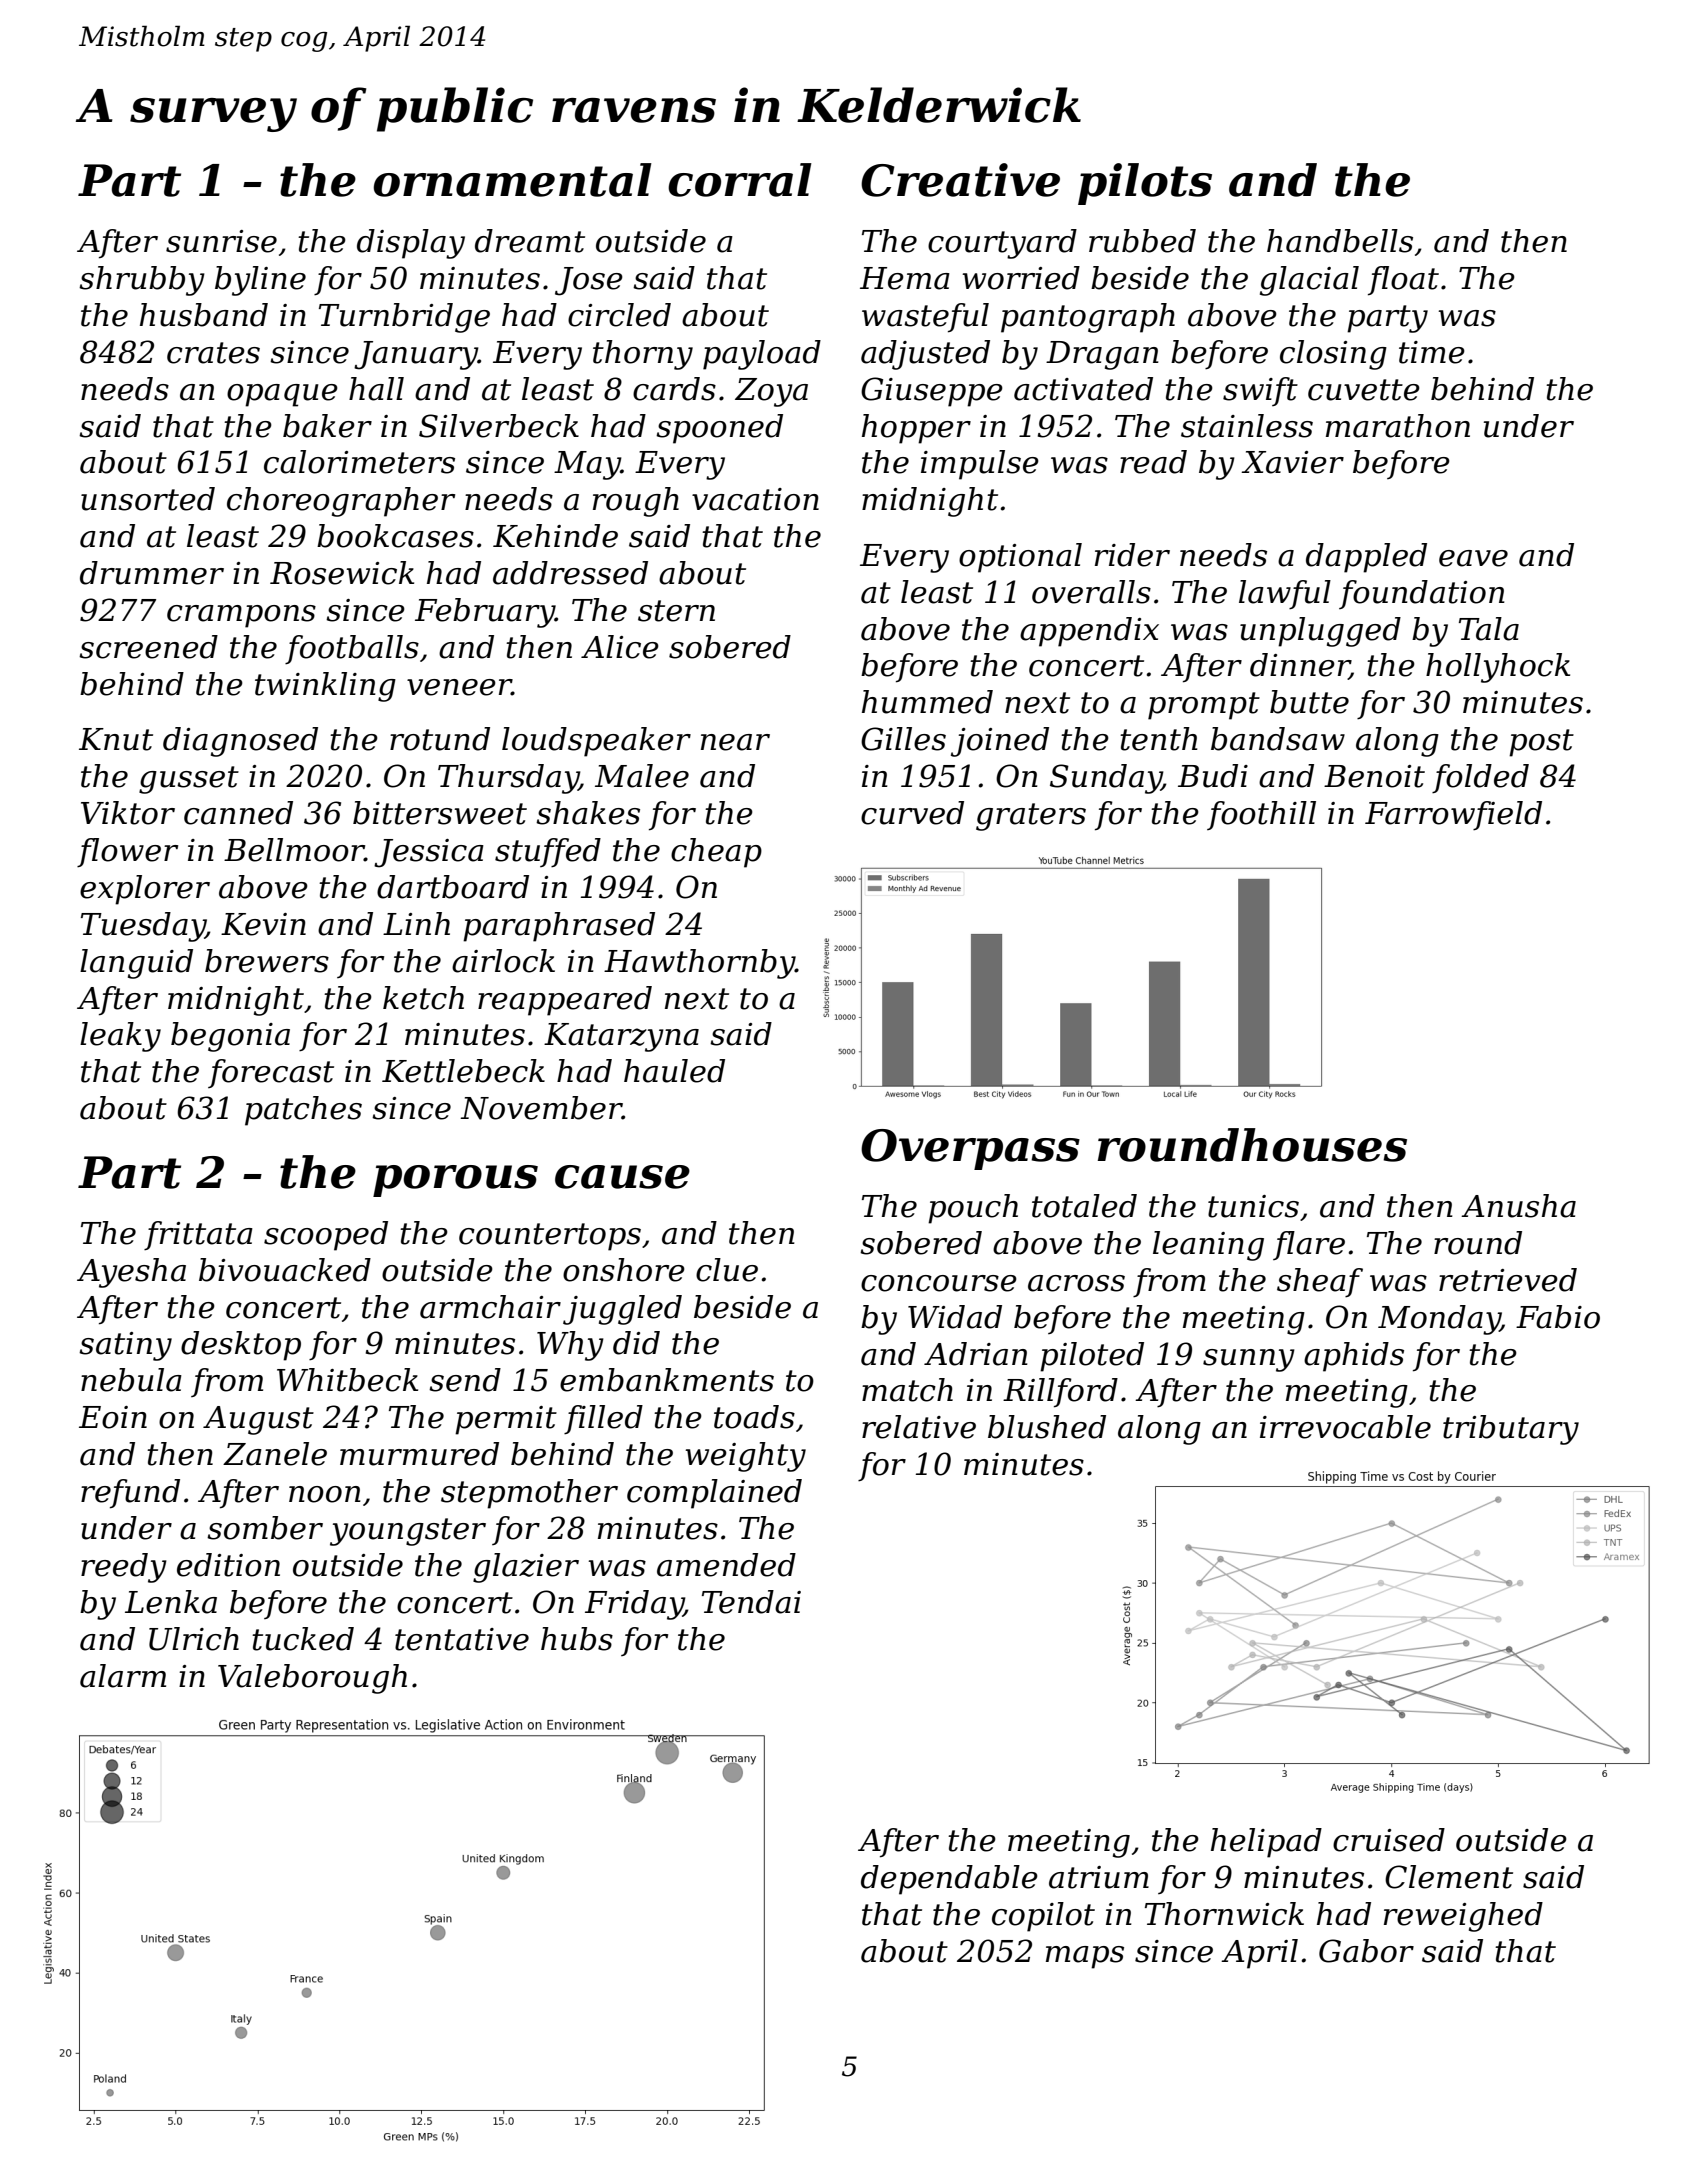 Image resolution: width=1683 pixels, height=2178 pixels. What do you see at coordinates (970, 1149) in the screenshot?
I see `Overpass` at bounding box center [970, 1149].
